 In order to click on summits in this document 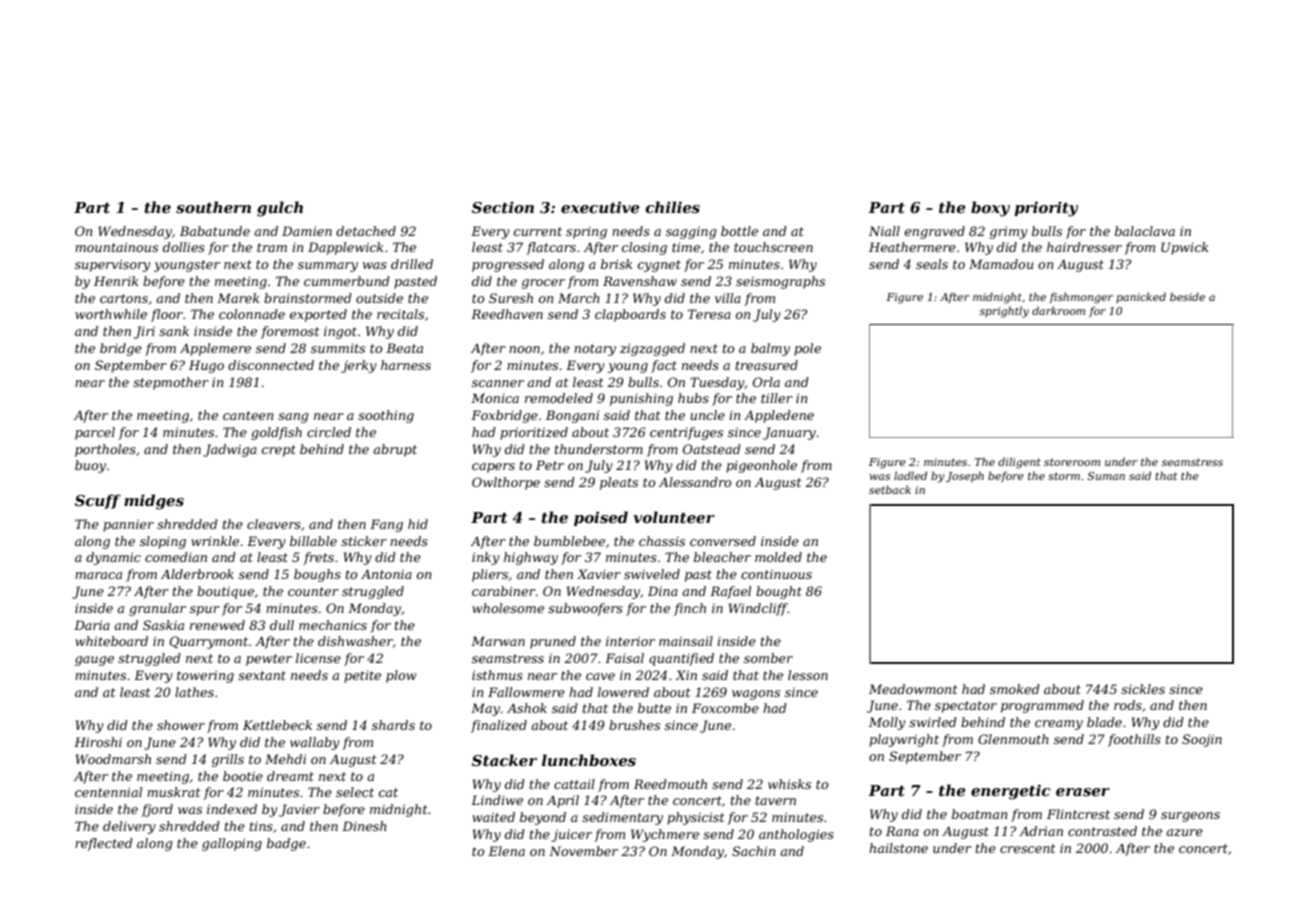, I will do `click(338, 348)`.
